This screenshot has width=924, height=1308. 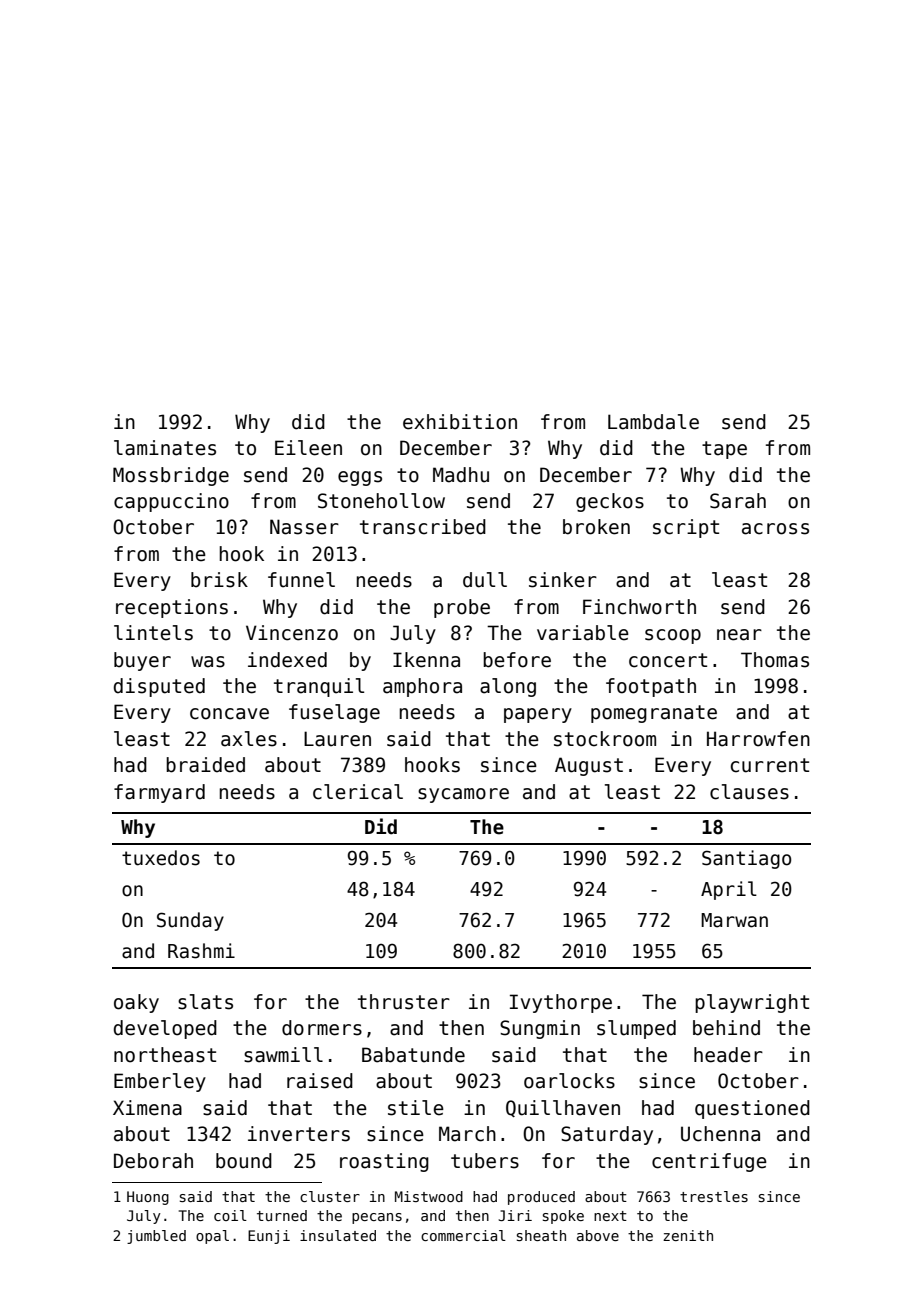 I want to click on laminates, so click(x=165, y=448).
